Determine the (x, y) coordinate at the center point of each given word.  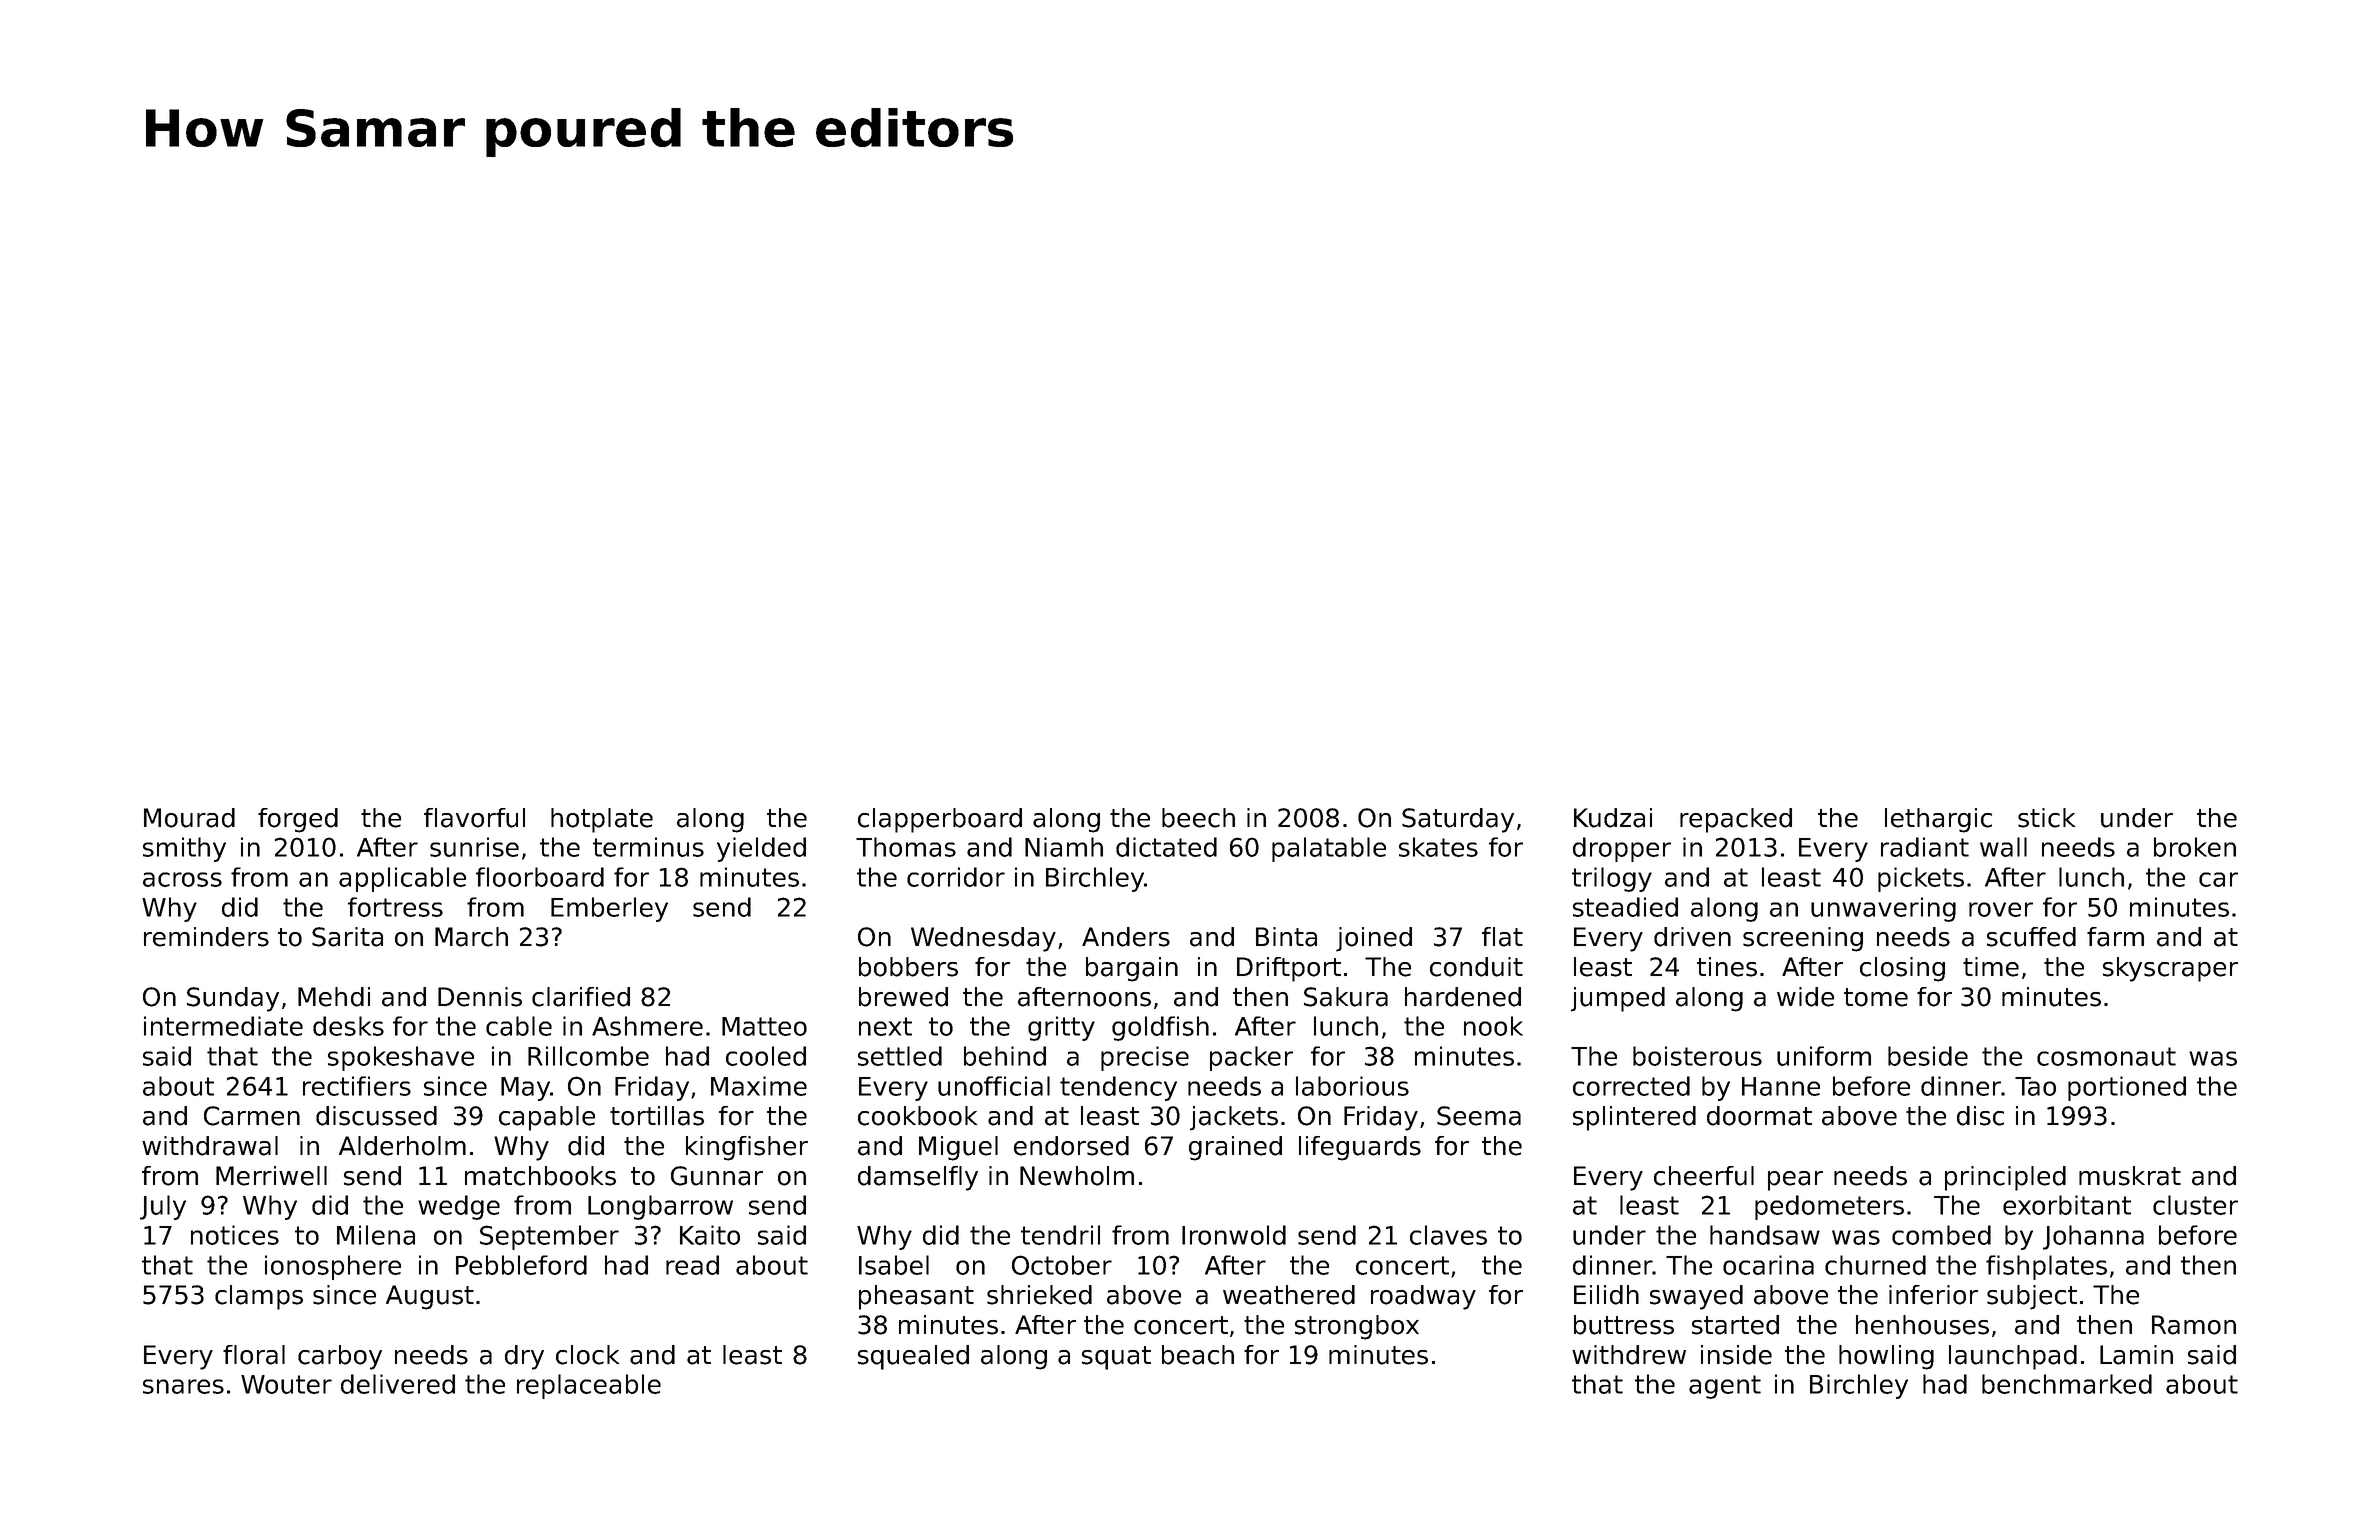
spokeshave (401, 1058)
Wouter (286, 1384)
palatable (1329, 849)
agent (1725, 1387)
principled (2005, 1178)
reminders (206, 937)
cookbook (917, 1116)
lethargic (1938, 820)
